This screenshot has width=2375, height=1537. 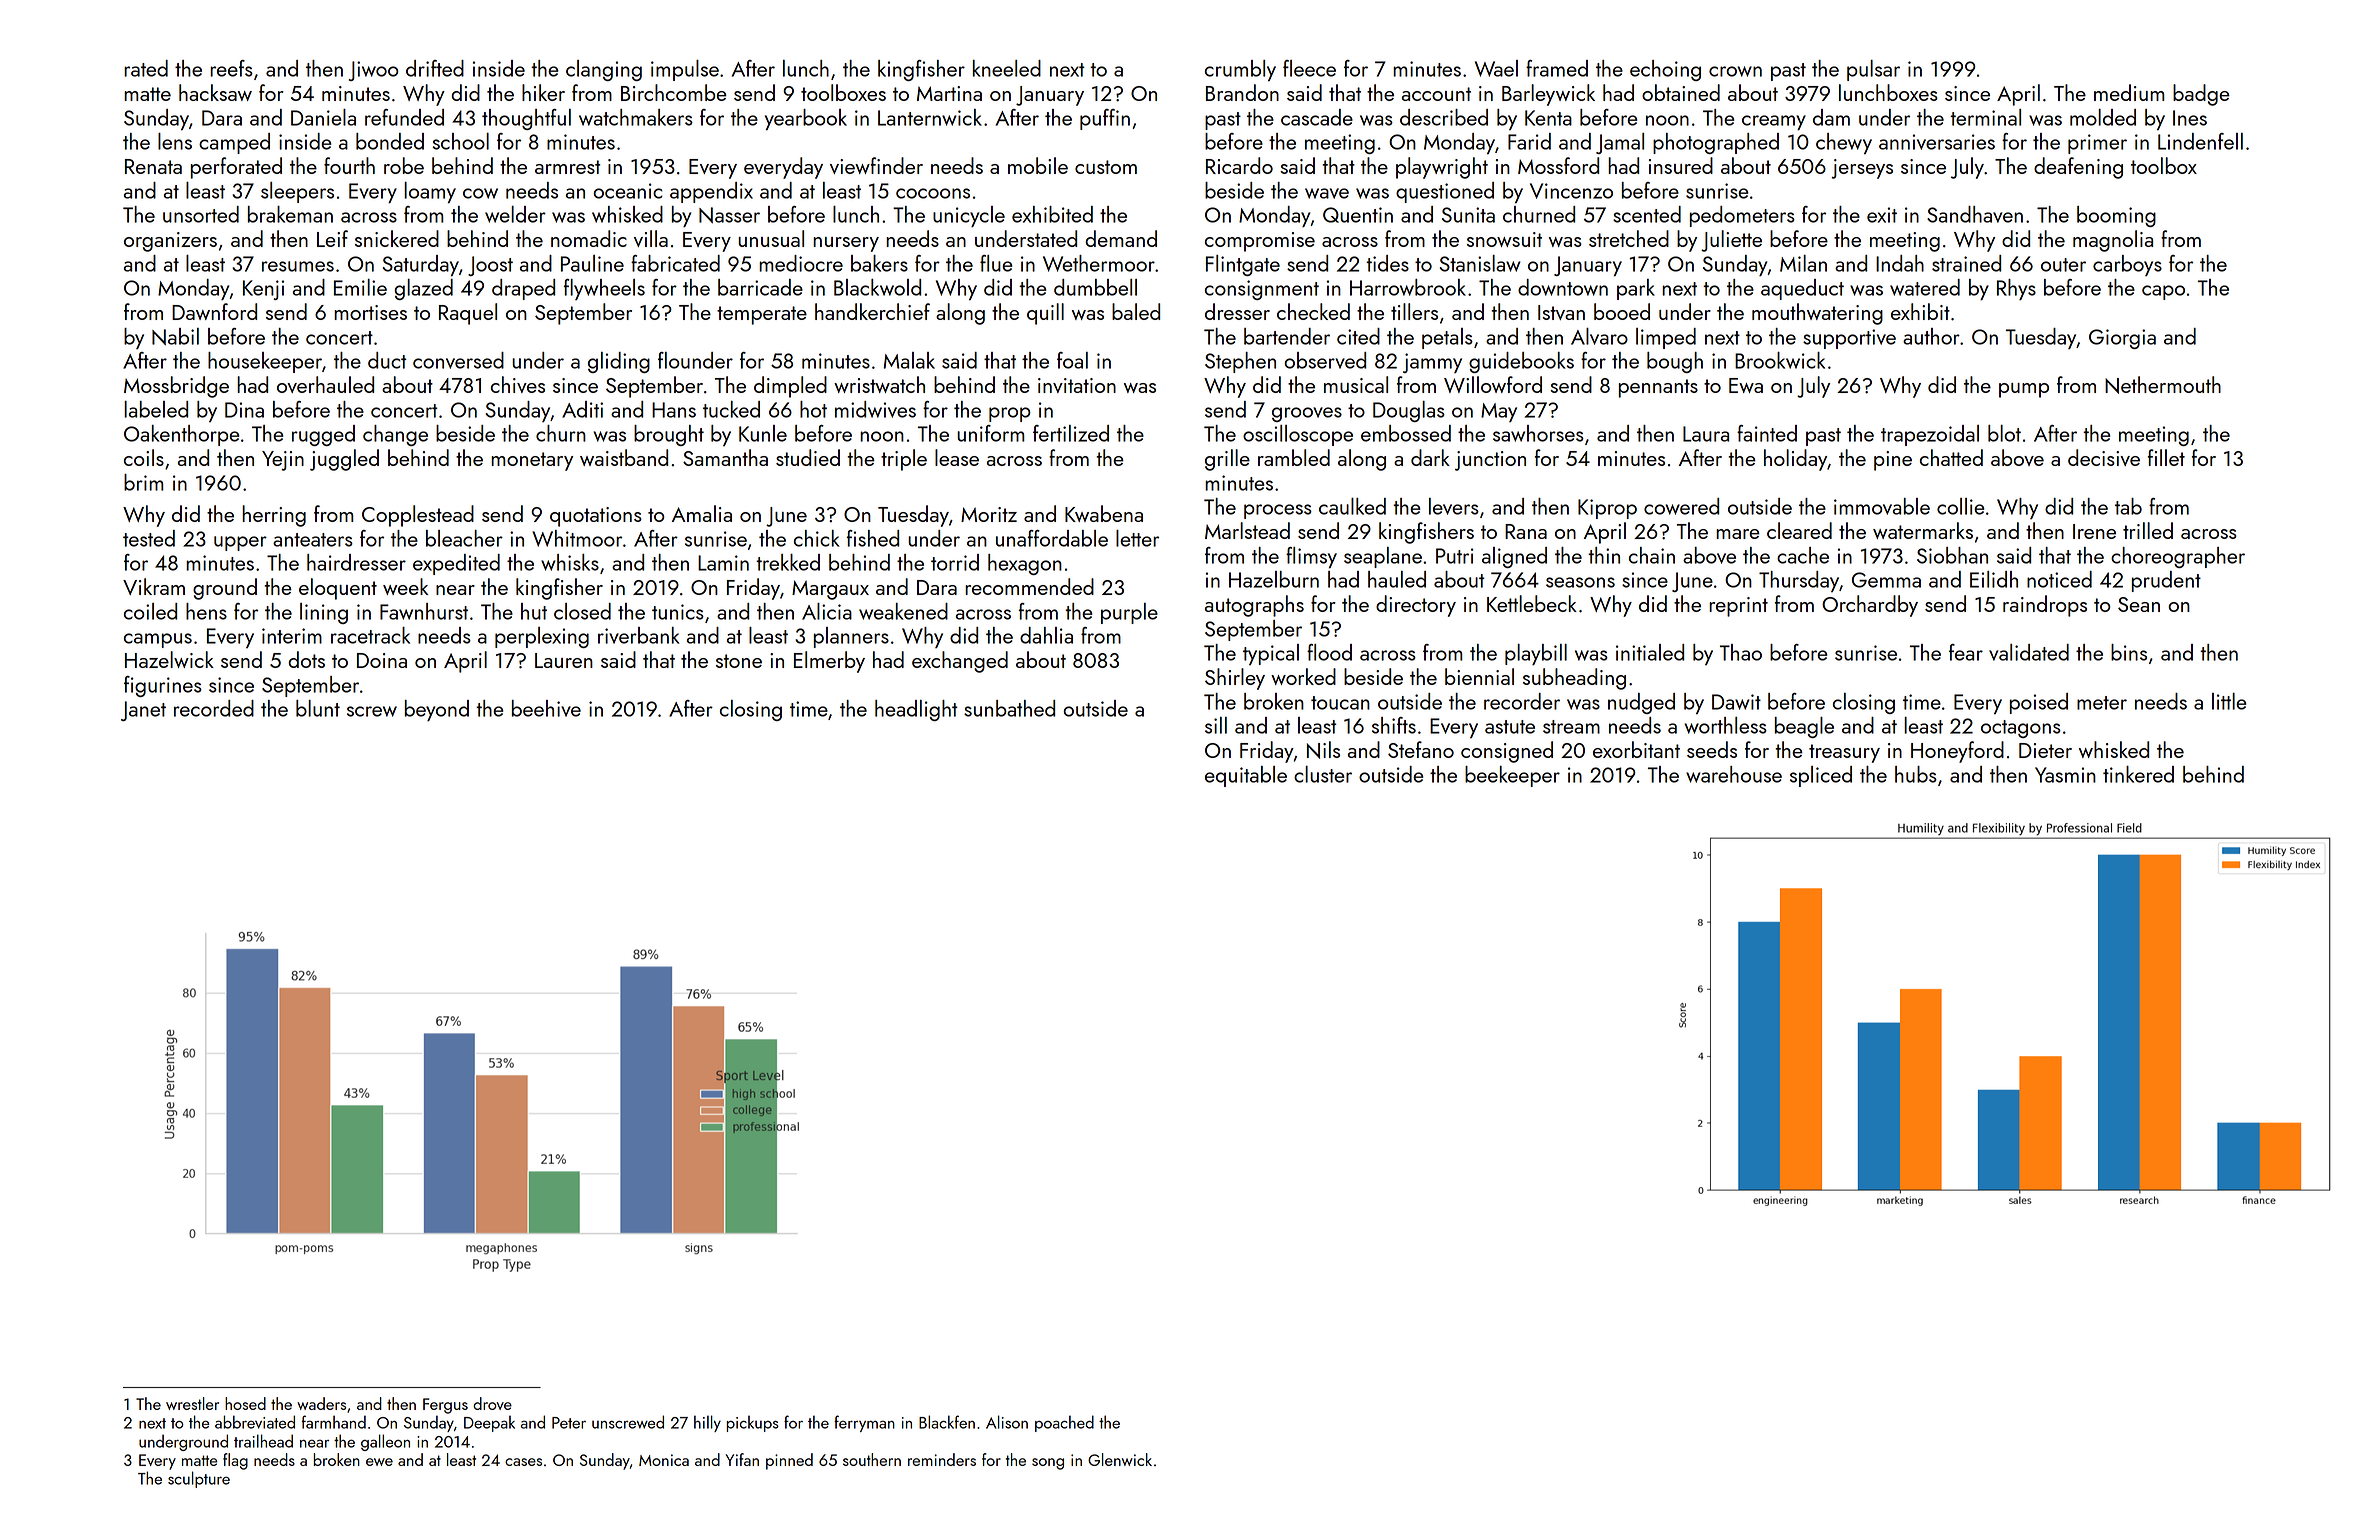 What do you see at coordinates (2065, 775) in the screenshot?
I see `Yasmin` at bounding box center [2065, 775].
